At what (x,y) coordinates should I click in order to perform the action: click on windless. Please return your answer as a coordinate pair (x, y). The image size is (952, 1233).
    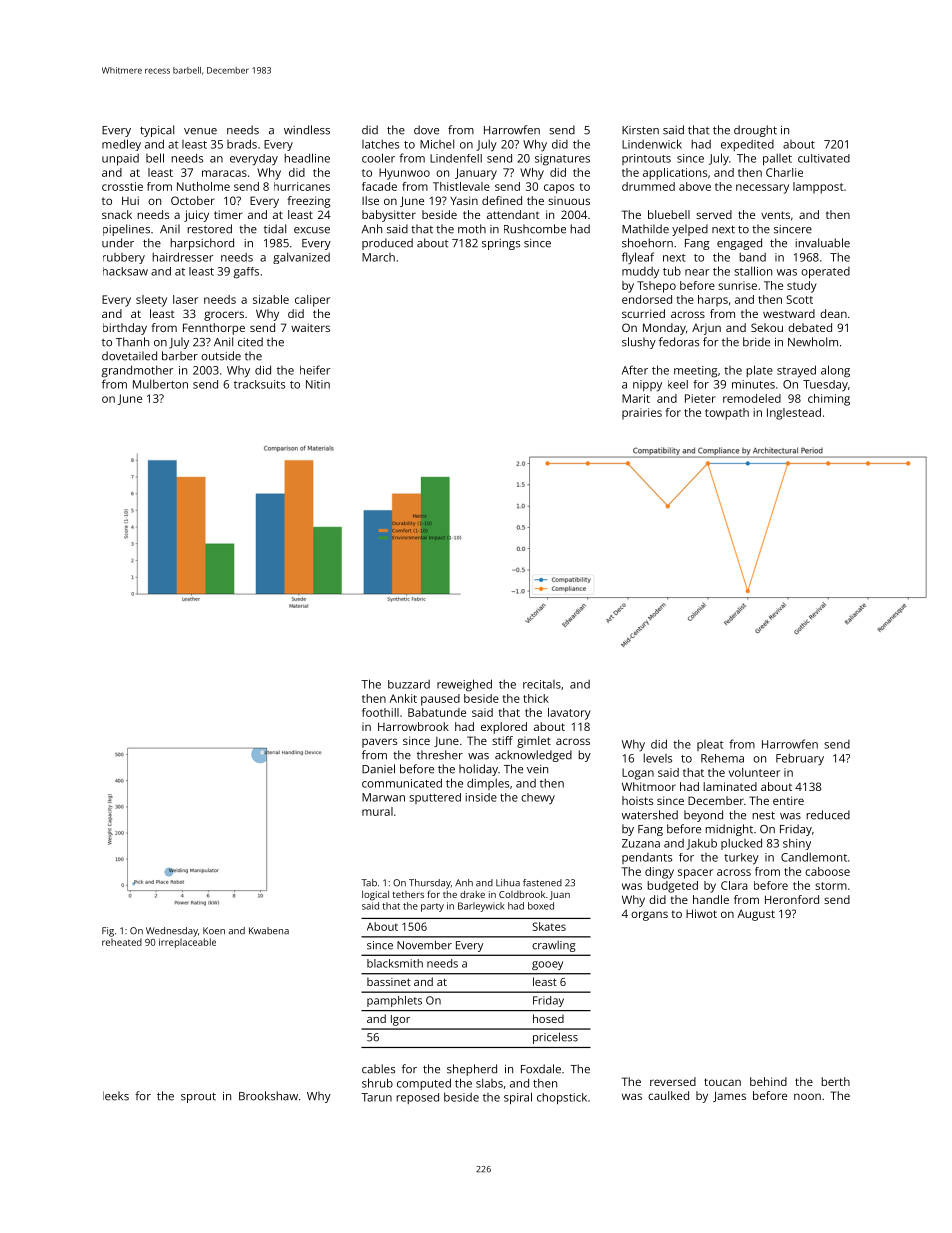
    Looking at the image, I should click on (307, 130).
